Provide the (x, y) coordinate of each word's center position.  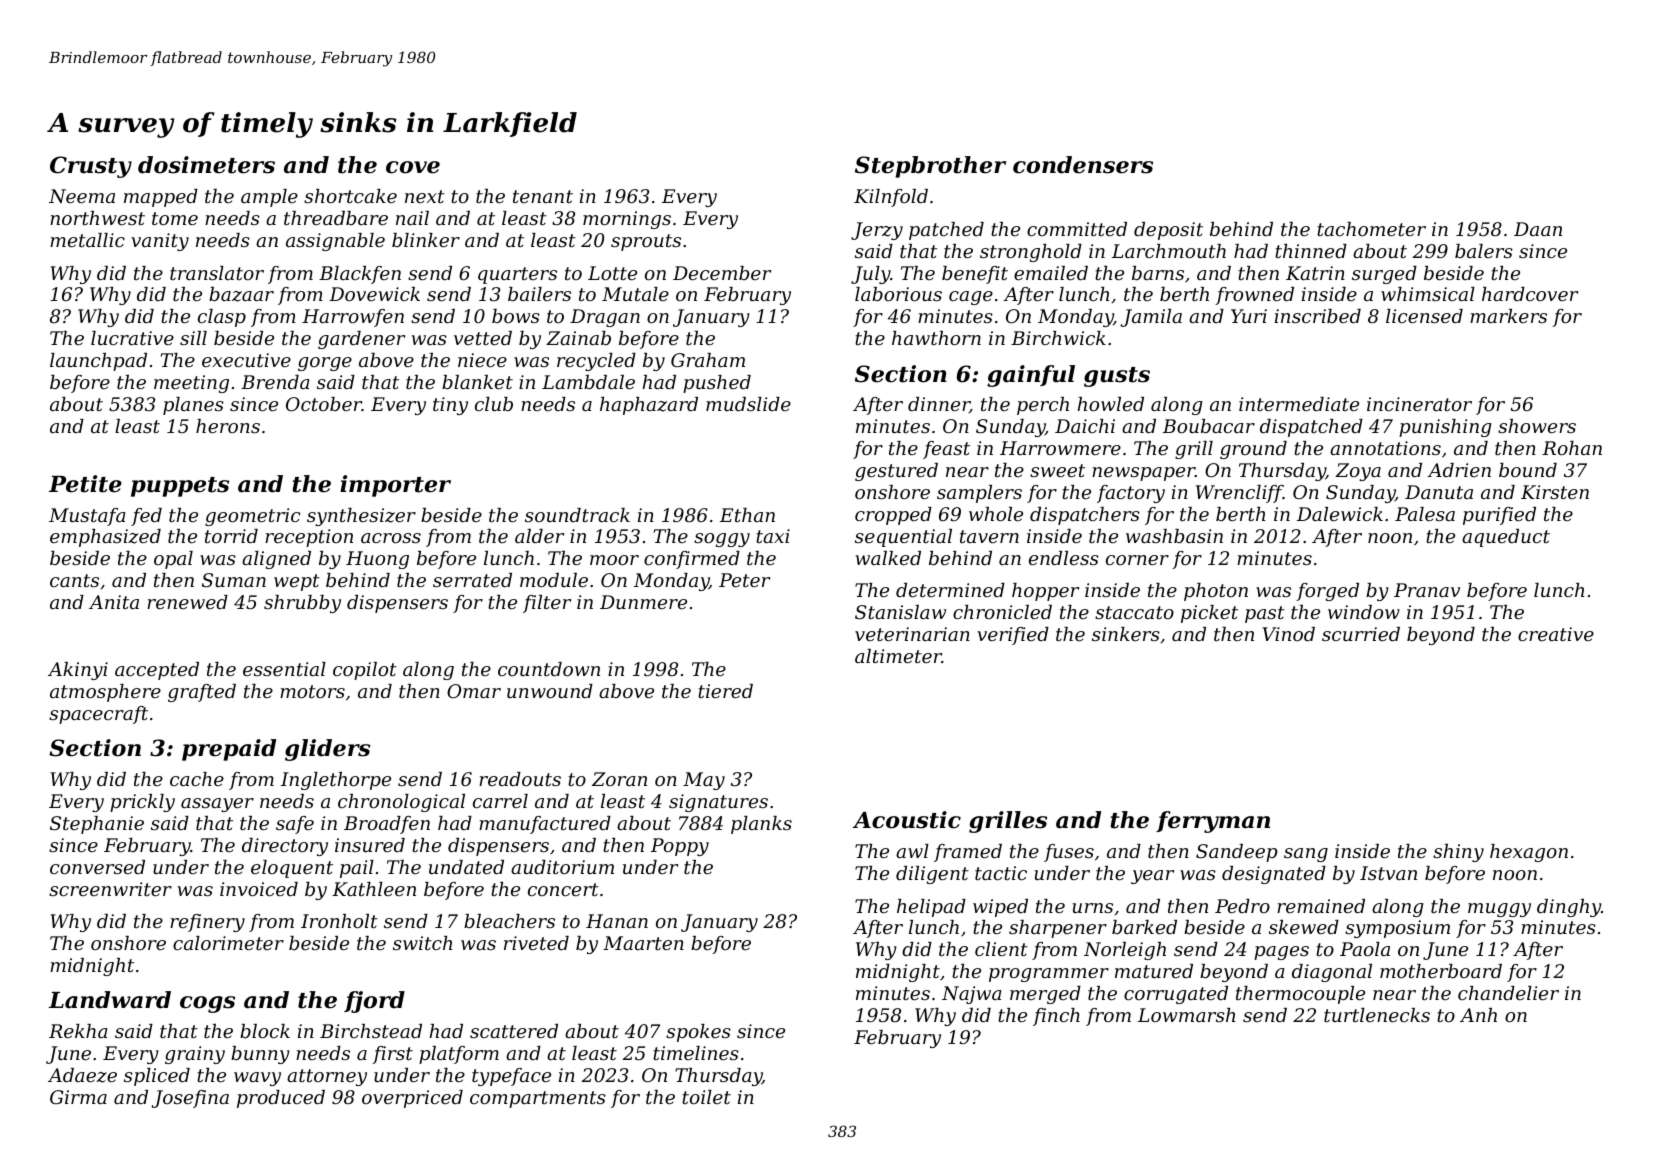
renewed (187, 602)
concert (563, 889)
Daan (1538, 229)
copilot (365, 671)
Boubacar (1209, 426)
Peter (744, 580)
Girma (78, 1097)
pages (1281, 953)
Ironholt (339, 921)
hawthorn (936, 338)
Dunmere (643, 602)
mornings (627, 220)
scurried (1361, 634)
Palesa (1425, 514)
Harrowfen (353, 318)
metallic (87, 240)
